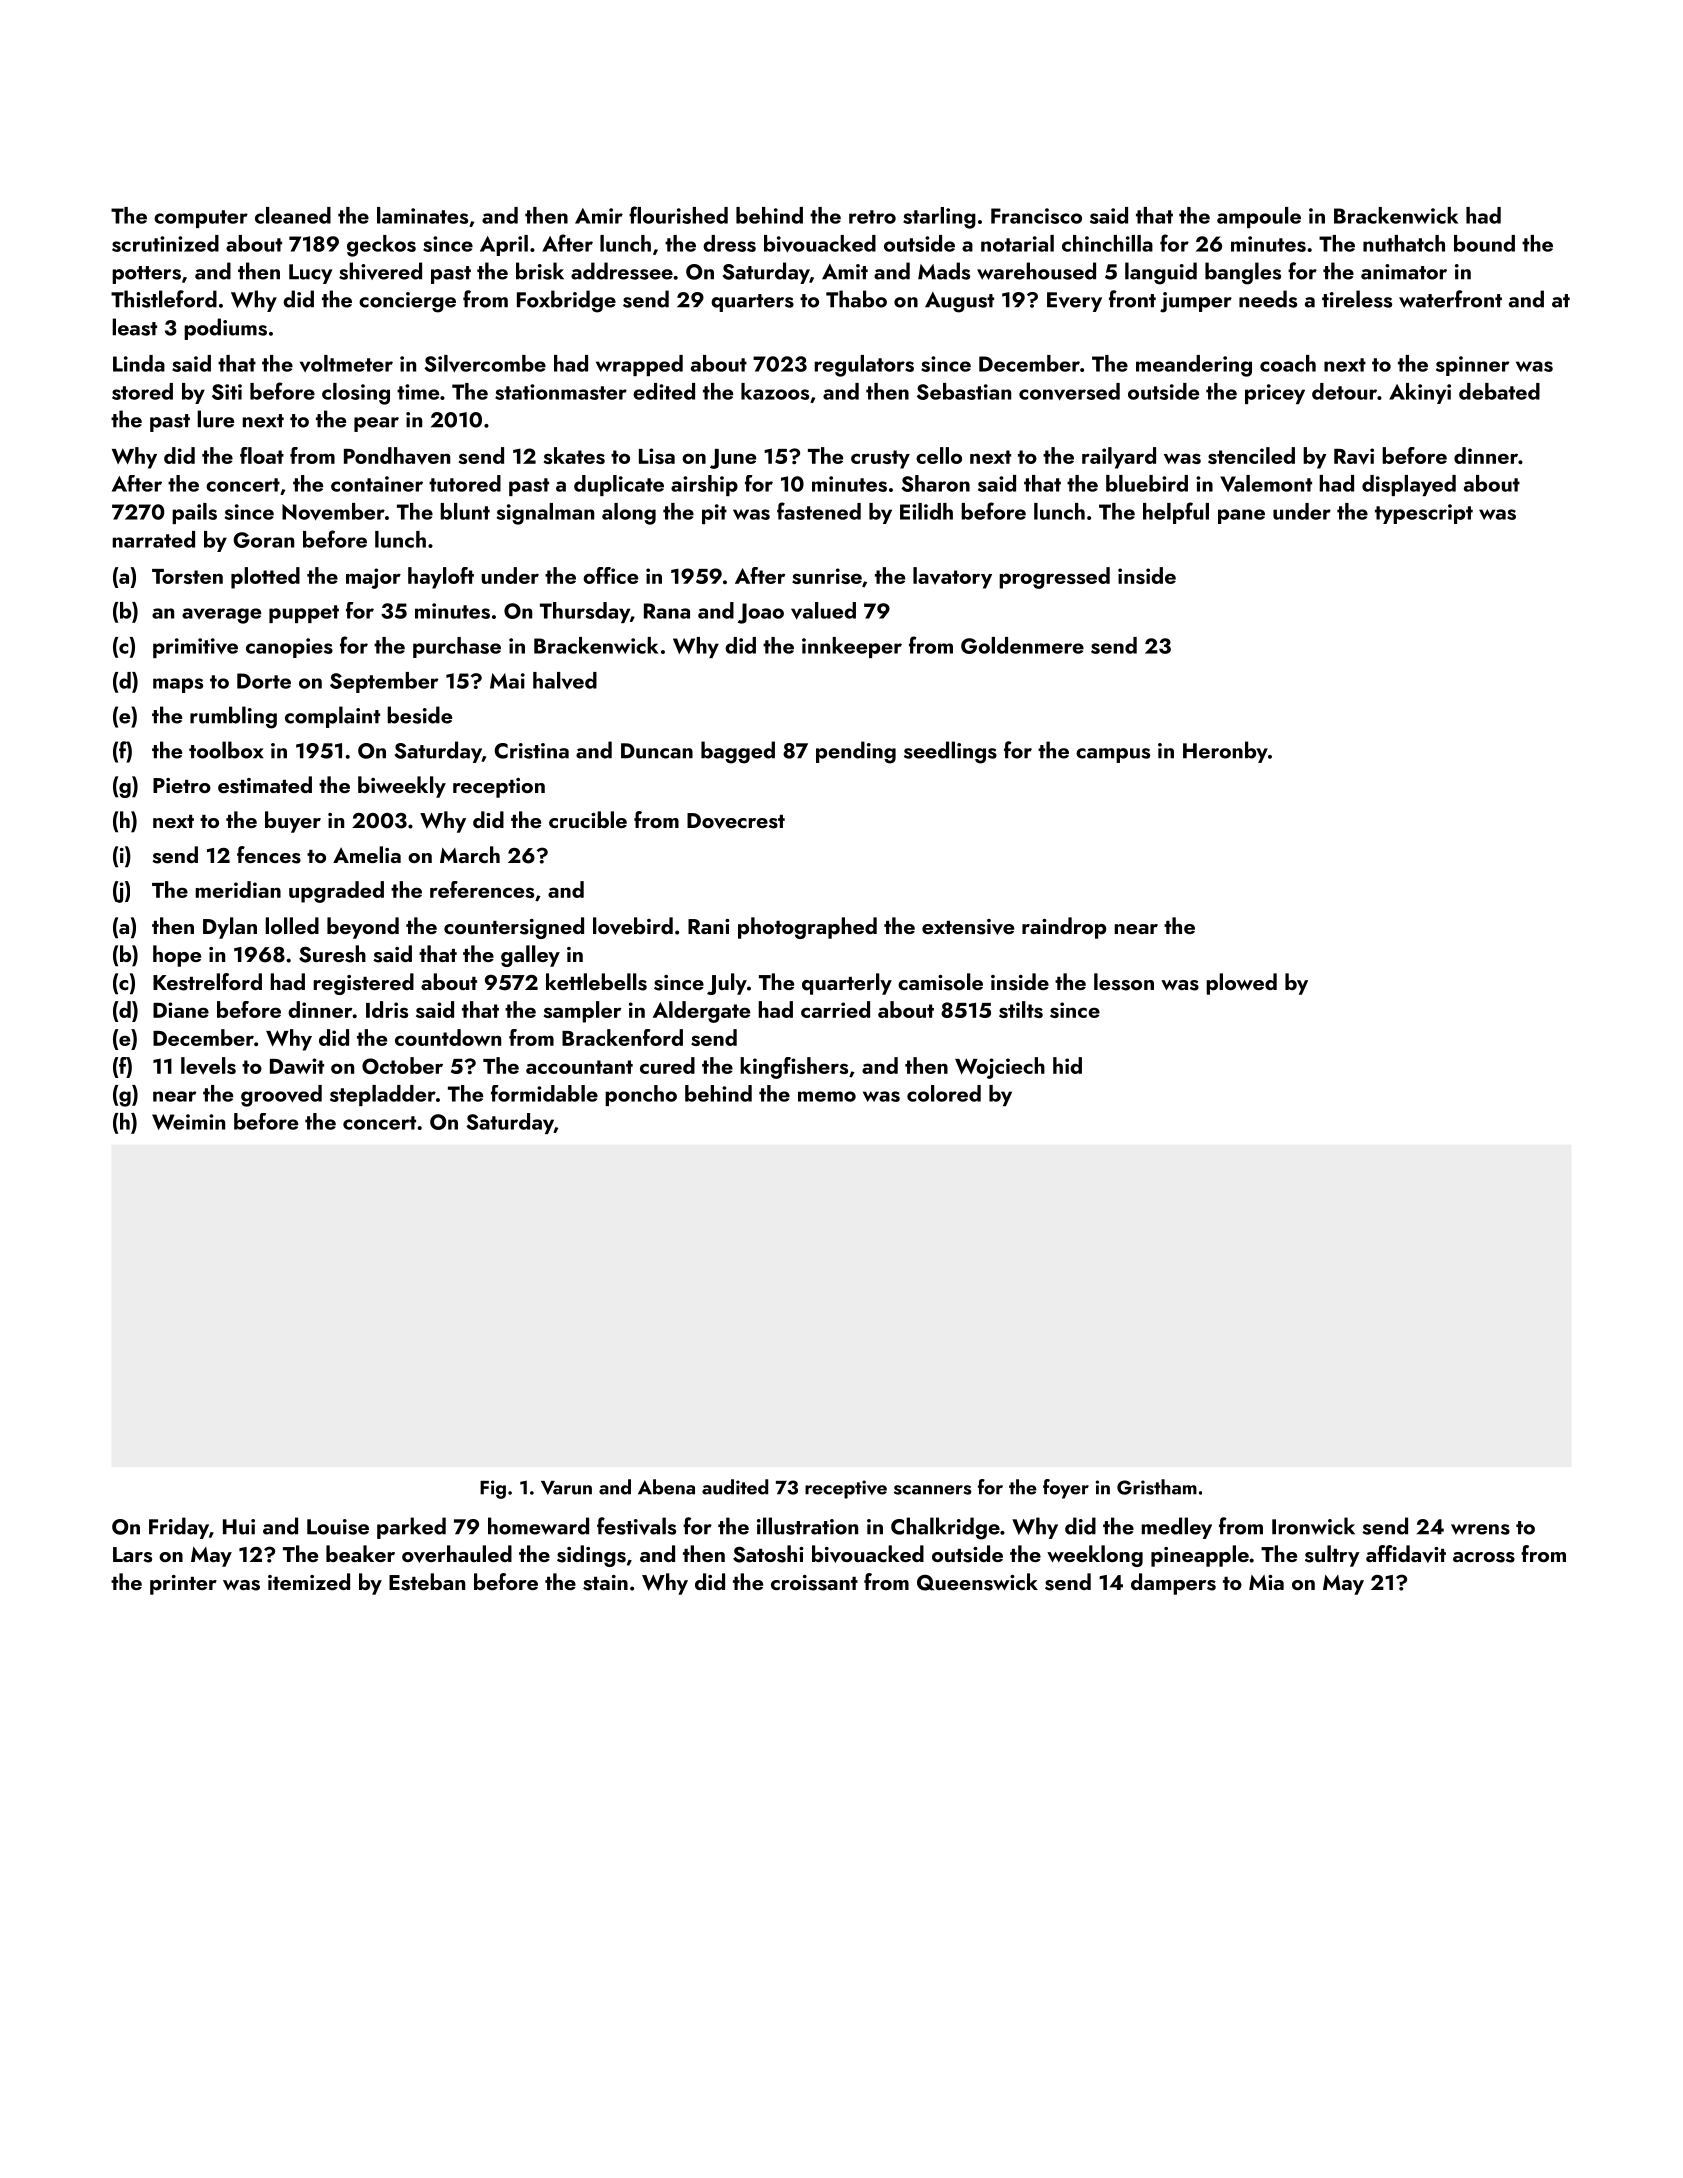 The image size is (1683, 2178). Describe the element at coordinates (225, 329) in the page. I see `podiums` at that location.
